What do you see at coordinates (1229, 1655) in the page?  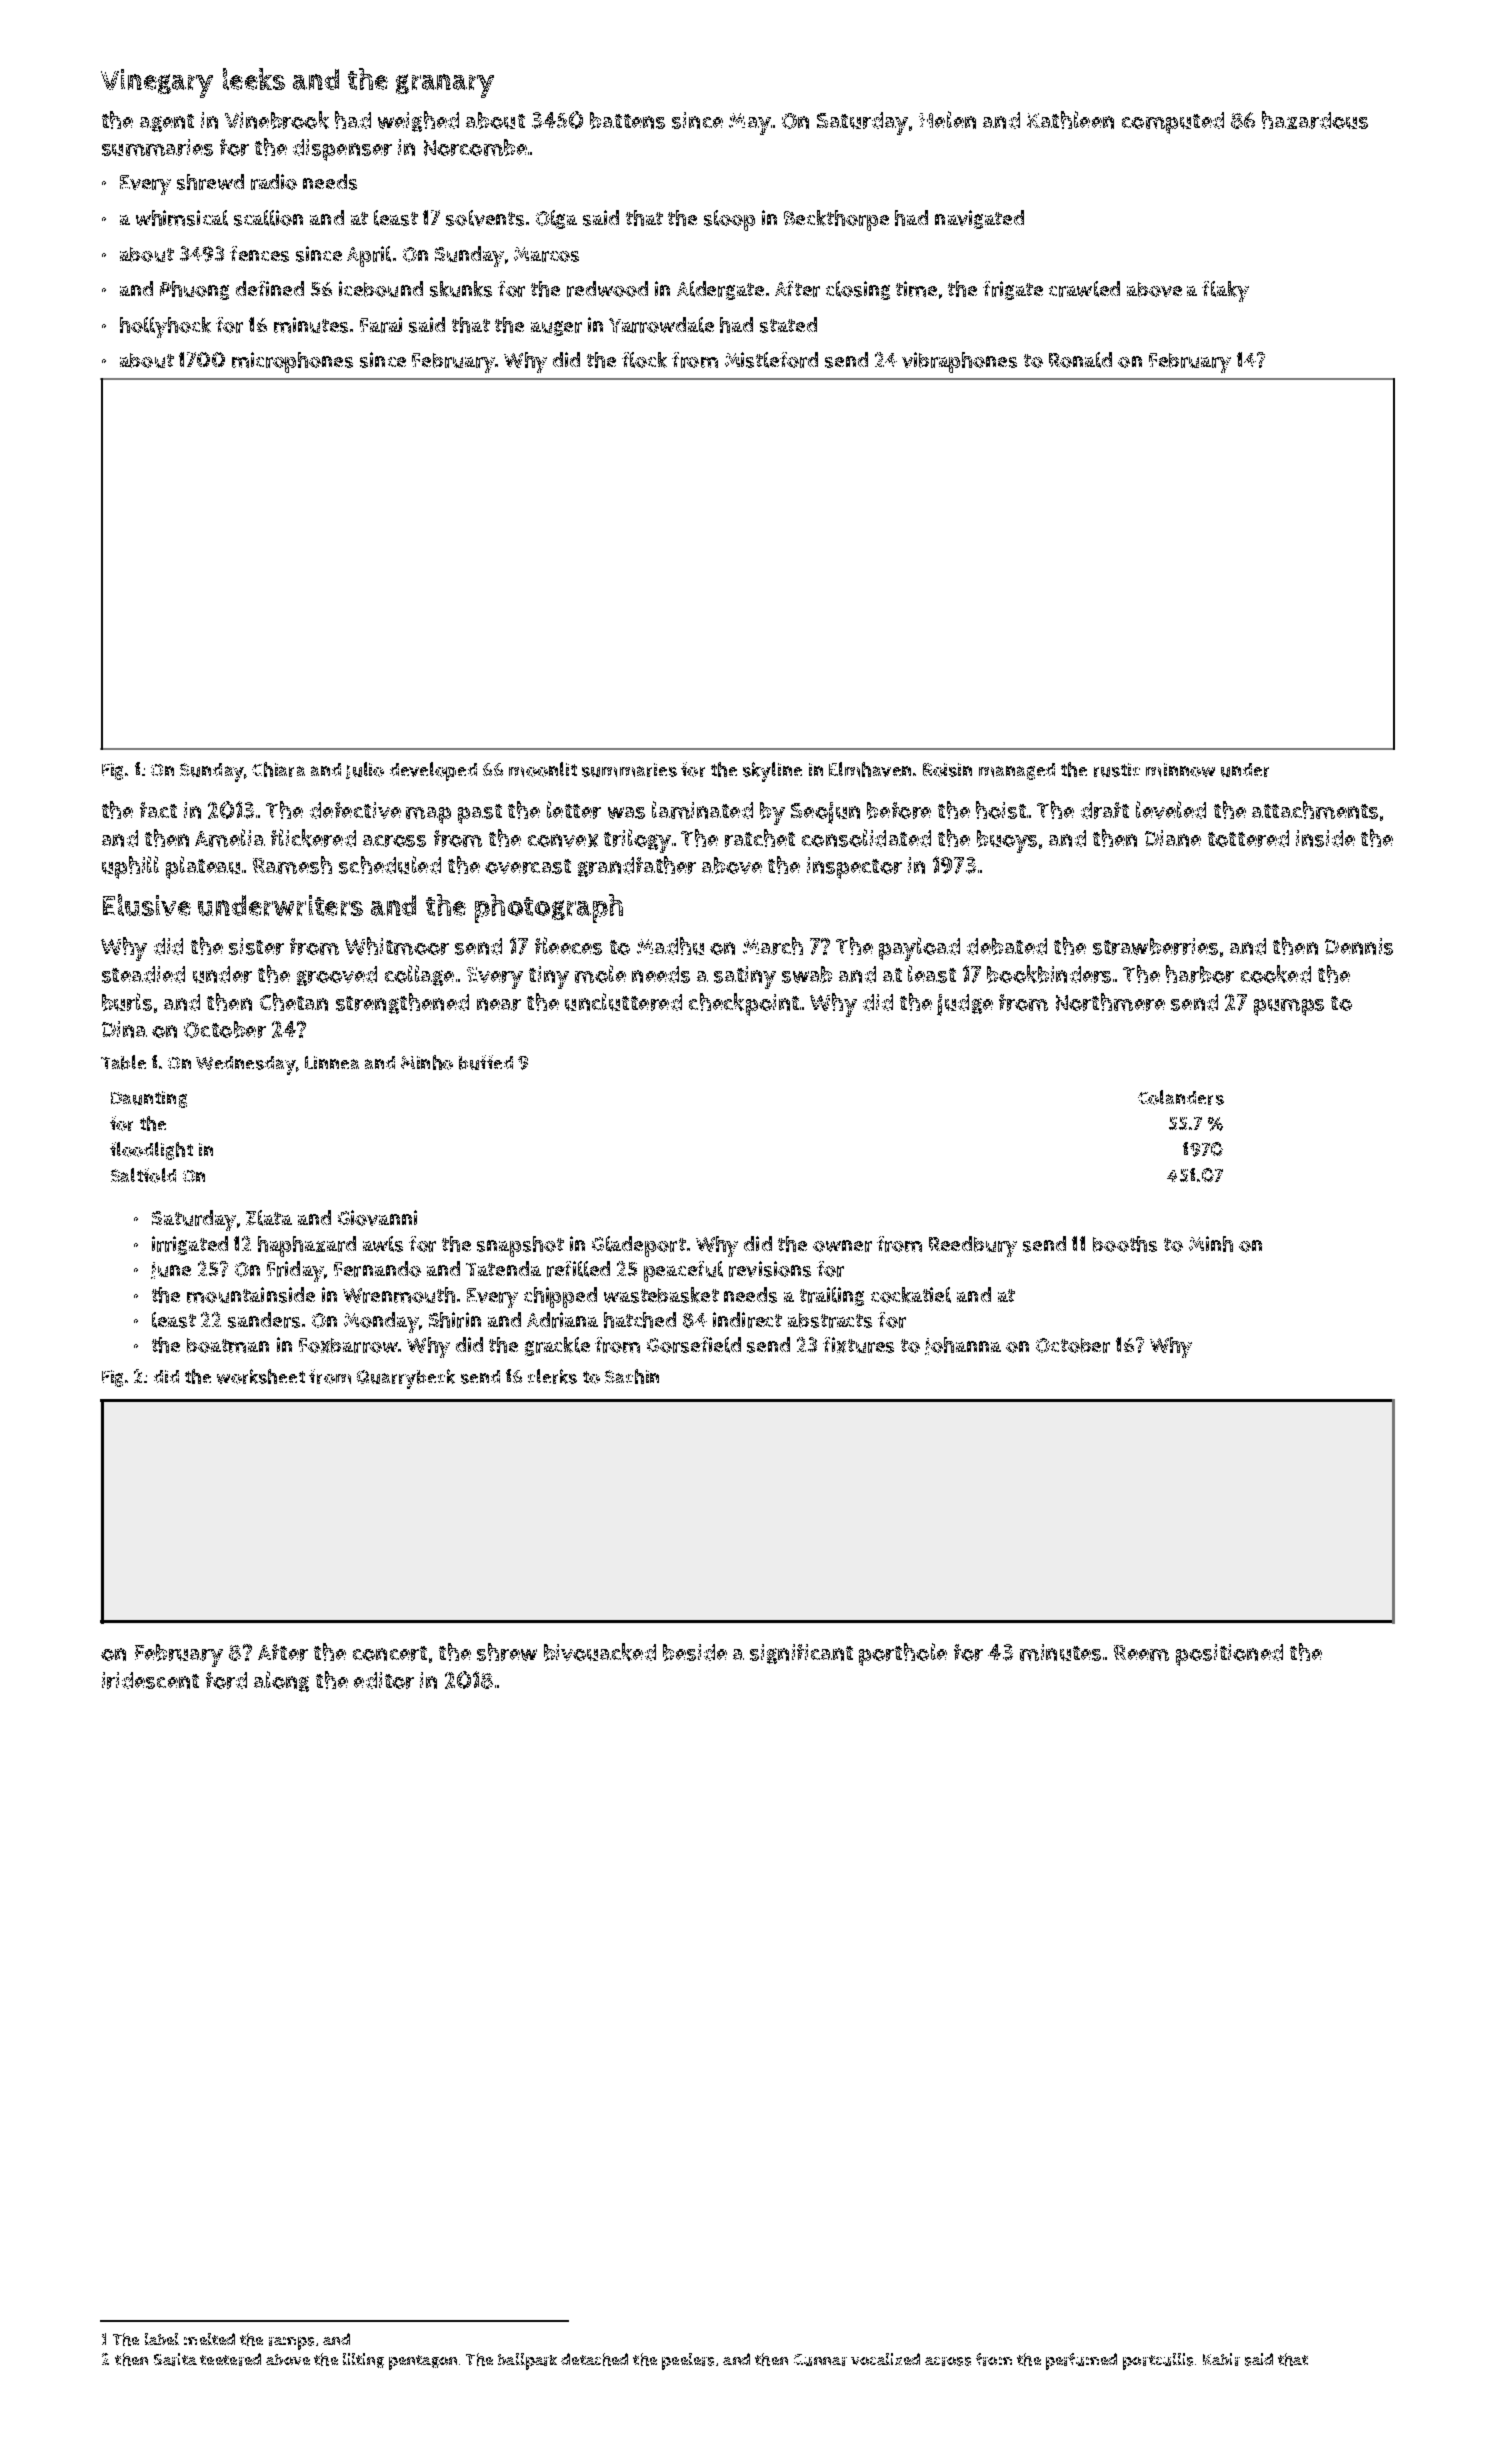 I see `positioned` at bounding box center [1229, 1655].
